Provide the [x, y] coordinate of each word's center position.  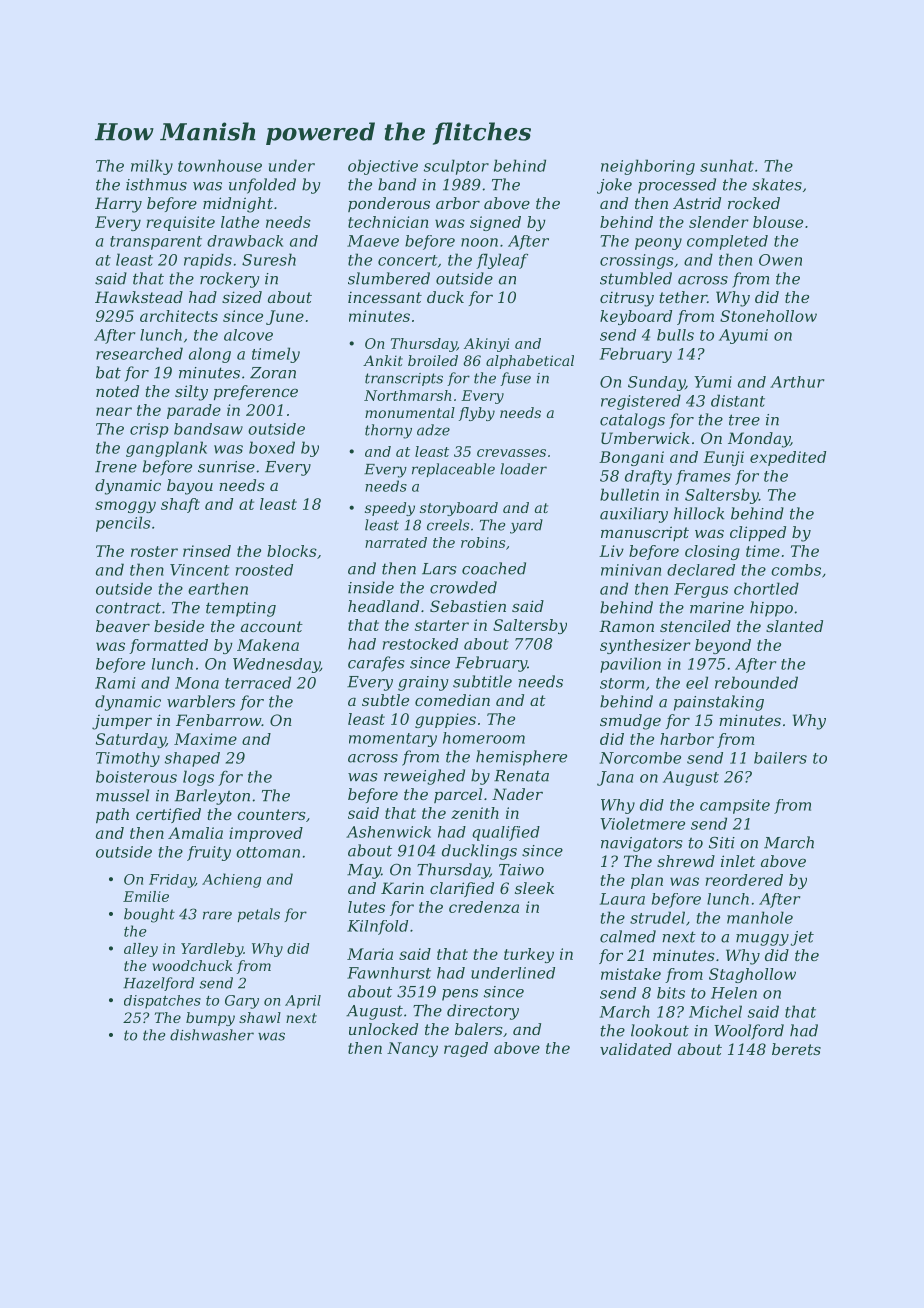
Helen [734, 993]
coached [494, 568]
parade [194, 411]
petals [258, 915]
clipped [758, 533]
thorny [388, 431]
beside [179, 626]
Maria [370, 954]
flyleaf [502, 261]
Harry [118, 205]
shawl [260, 1017]
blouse [778, 222]
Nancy [412, 1049]
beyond [723, 646]
